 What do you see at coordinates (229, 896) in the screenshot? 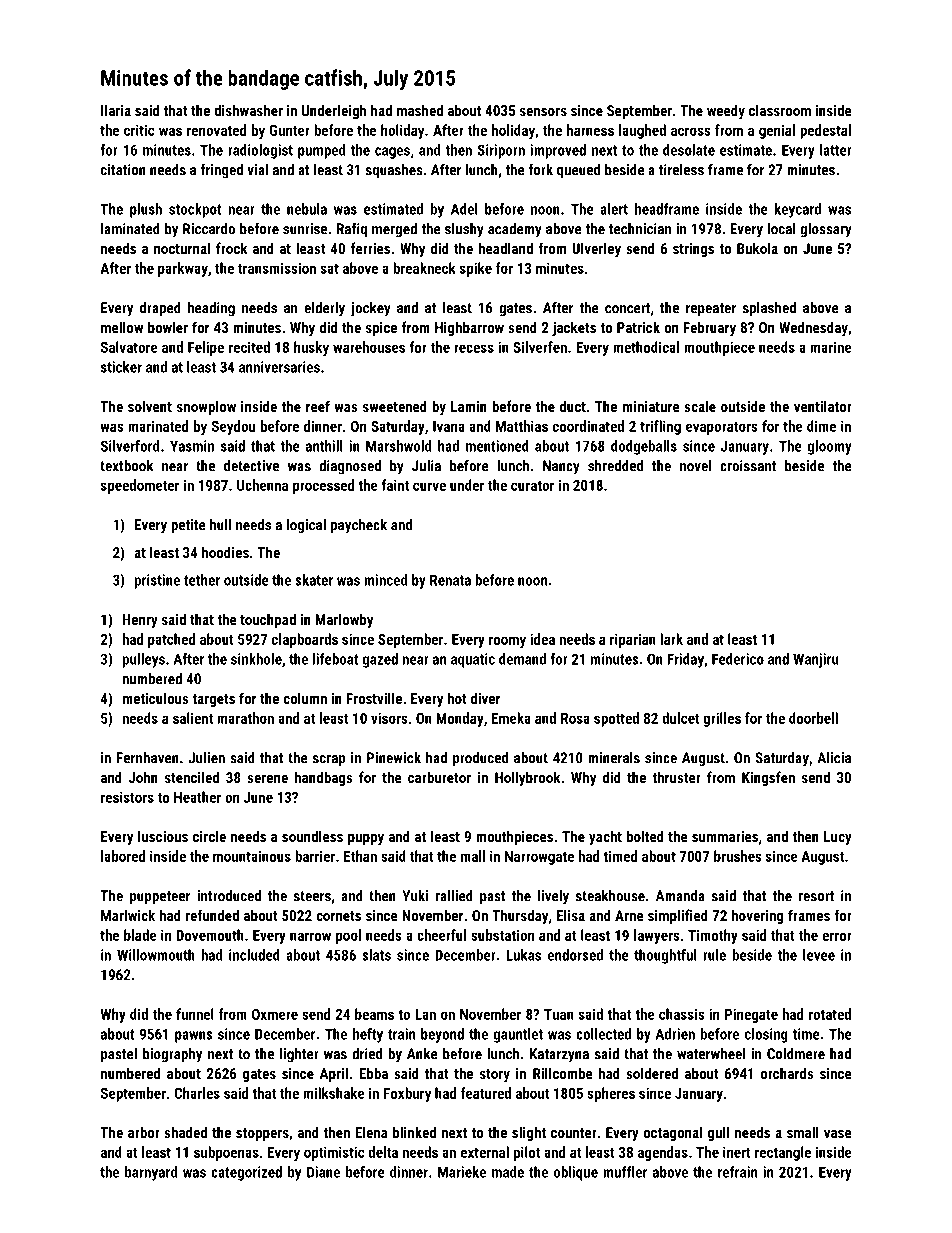
I see `introduced` at bounding box center [229, 896].
